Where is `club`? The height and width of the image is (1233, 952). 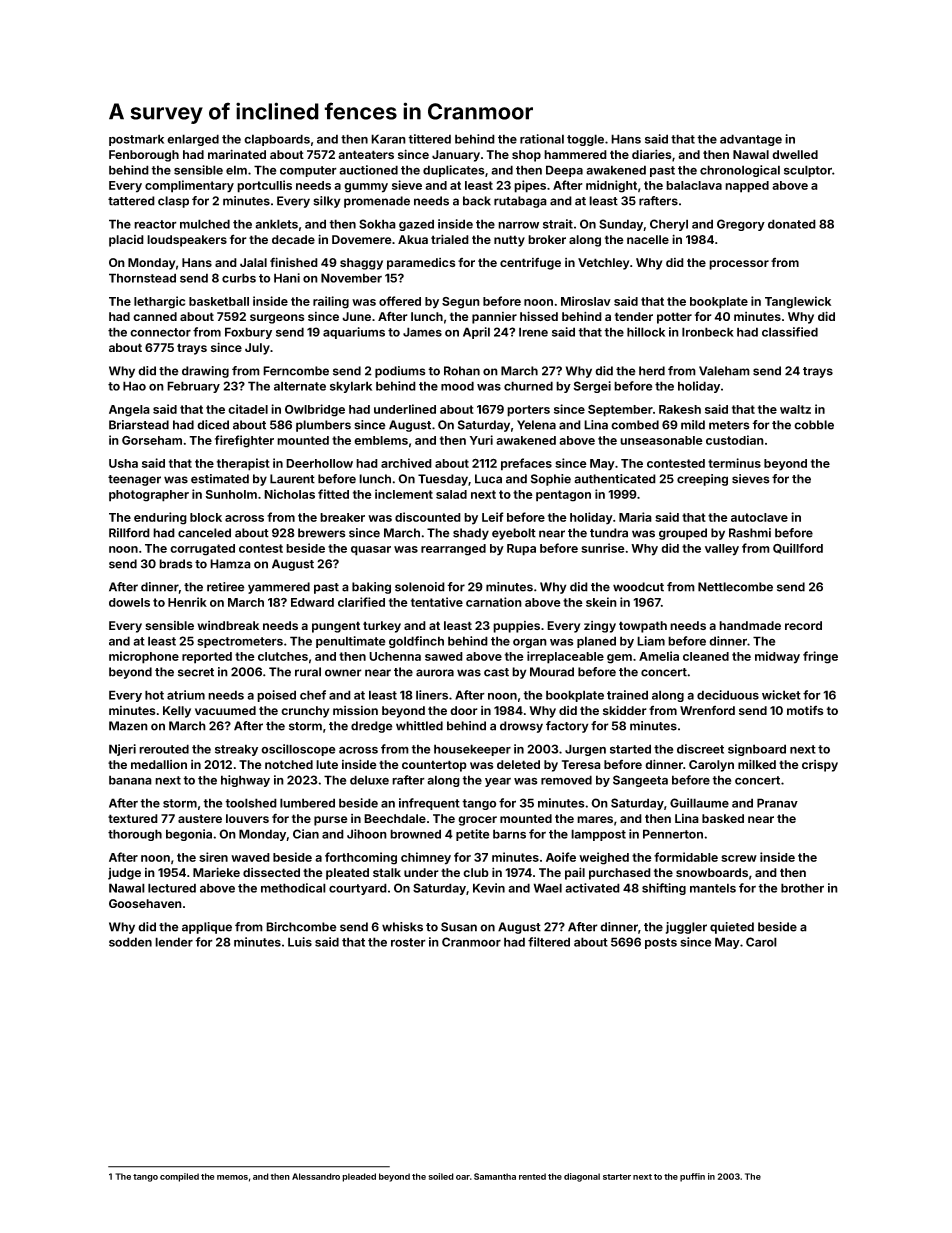
club is located at coordinates (476, 872).
